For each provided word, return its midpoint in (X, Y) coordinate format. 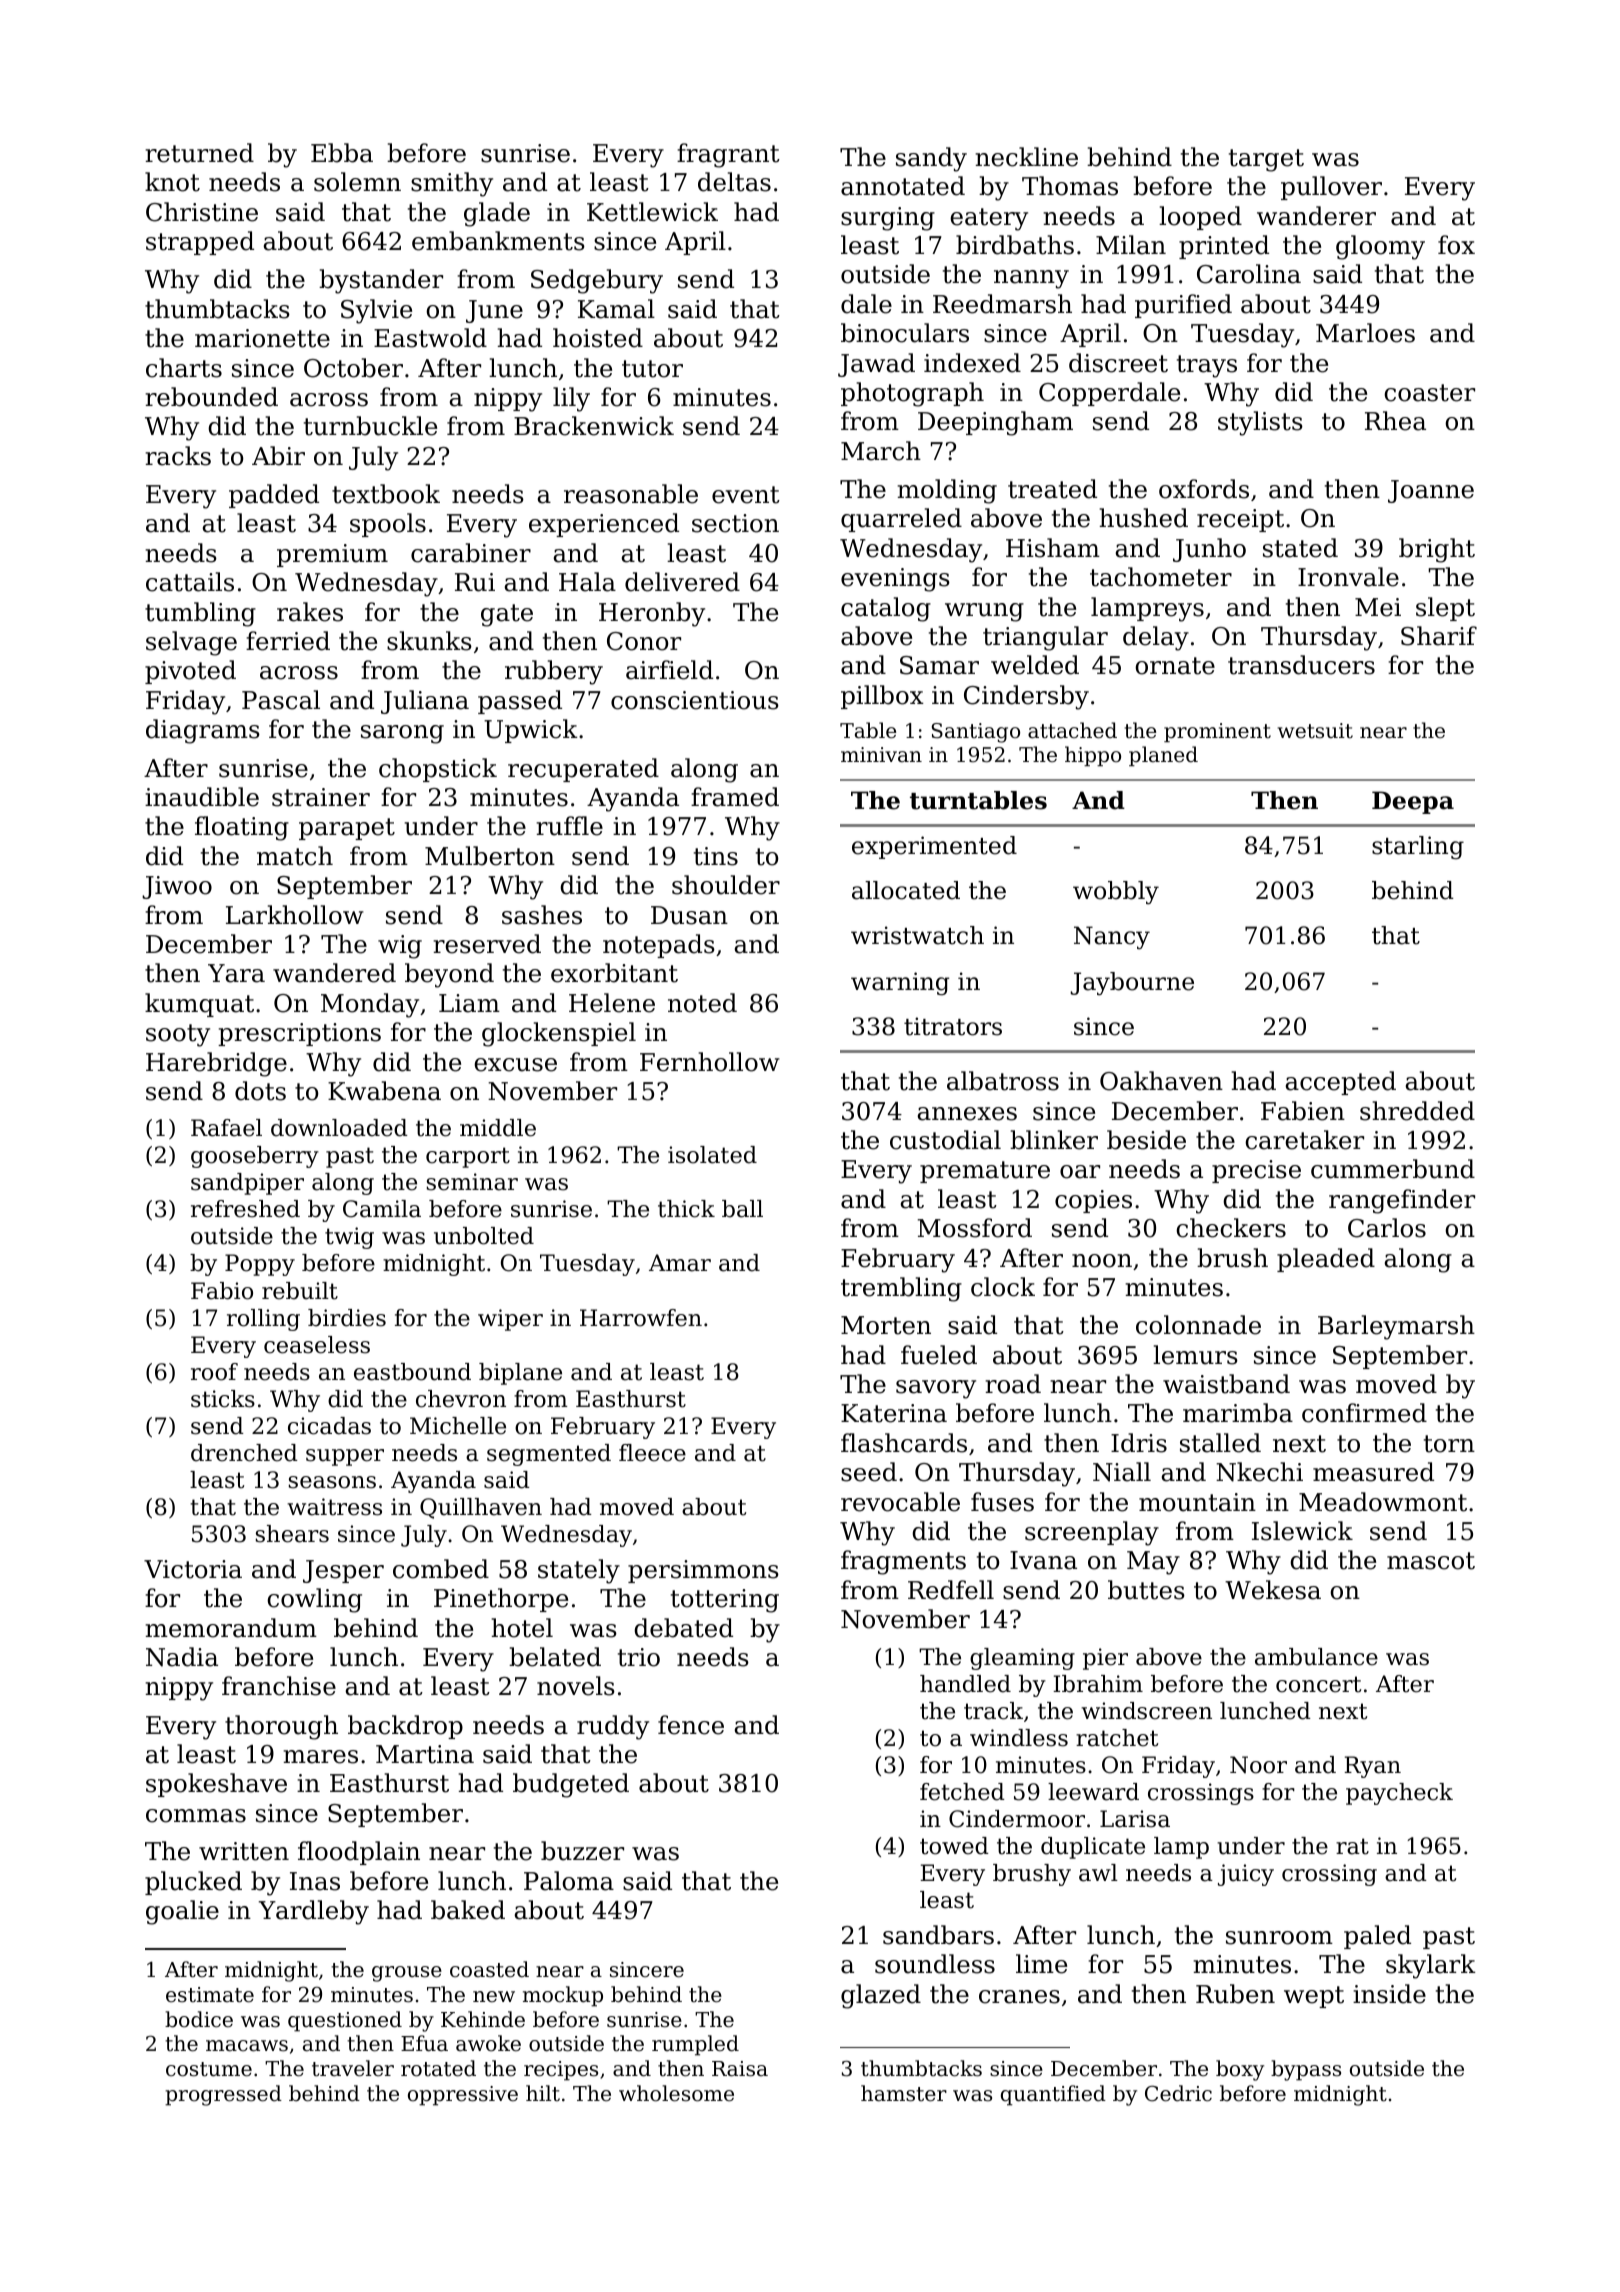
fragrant (728, 155)
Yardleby (314, 1912)
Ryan (1372, 1767)
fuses (1002, 1502)
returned (199, 153)
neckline (1026, 157)
